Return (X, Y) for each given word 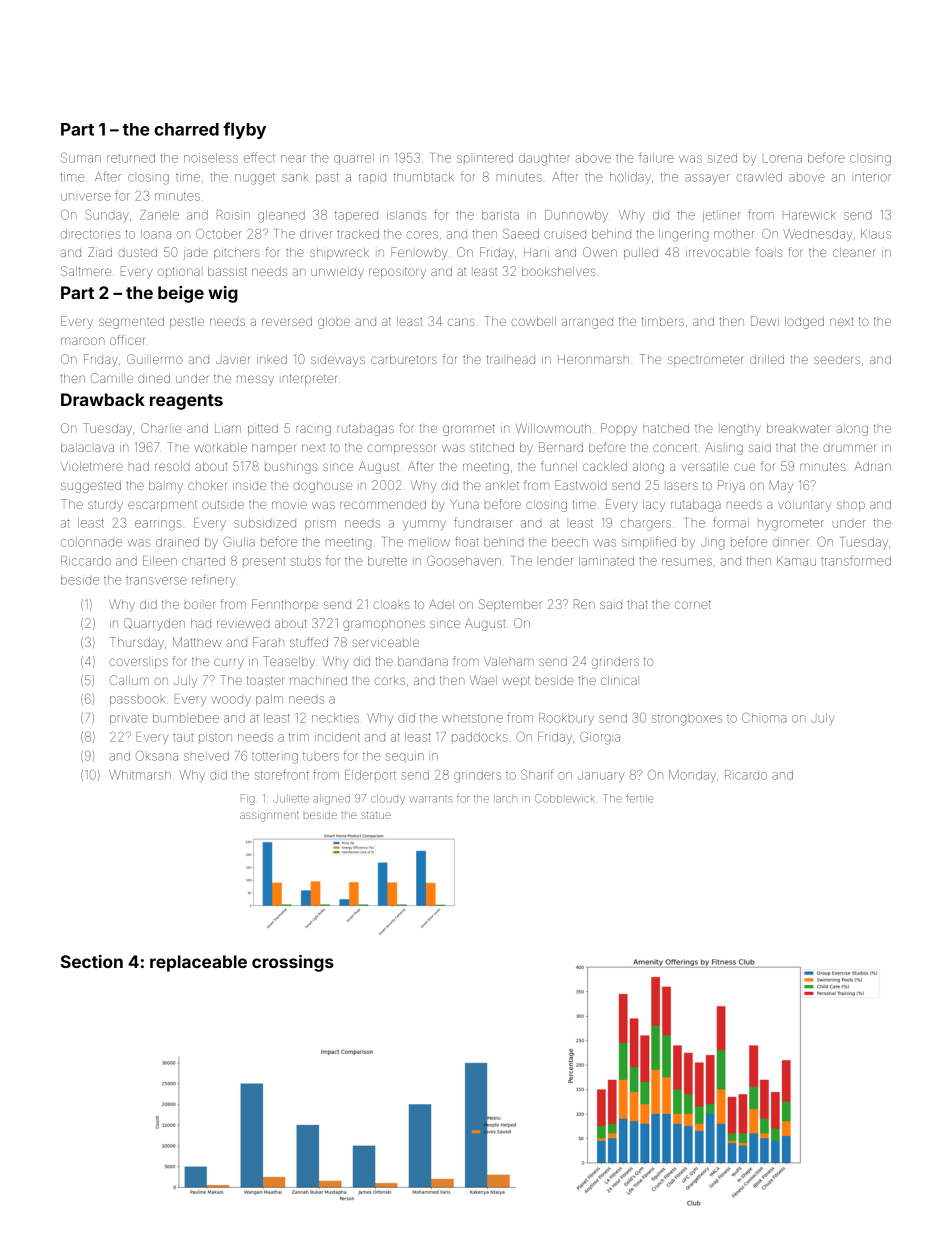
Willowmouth (553, 428)
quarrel (354, 159)
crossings (293, 963)
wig (223, 294)
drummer (849, 448)
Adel (441, 604)
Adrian (872, 466)
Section (92, 961)
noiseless (211, 158)
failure (656, 157)
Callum (129, 680)
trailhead (511, 359)
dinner (791, 542)
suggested (91, 487)
